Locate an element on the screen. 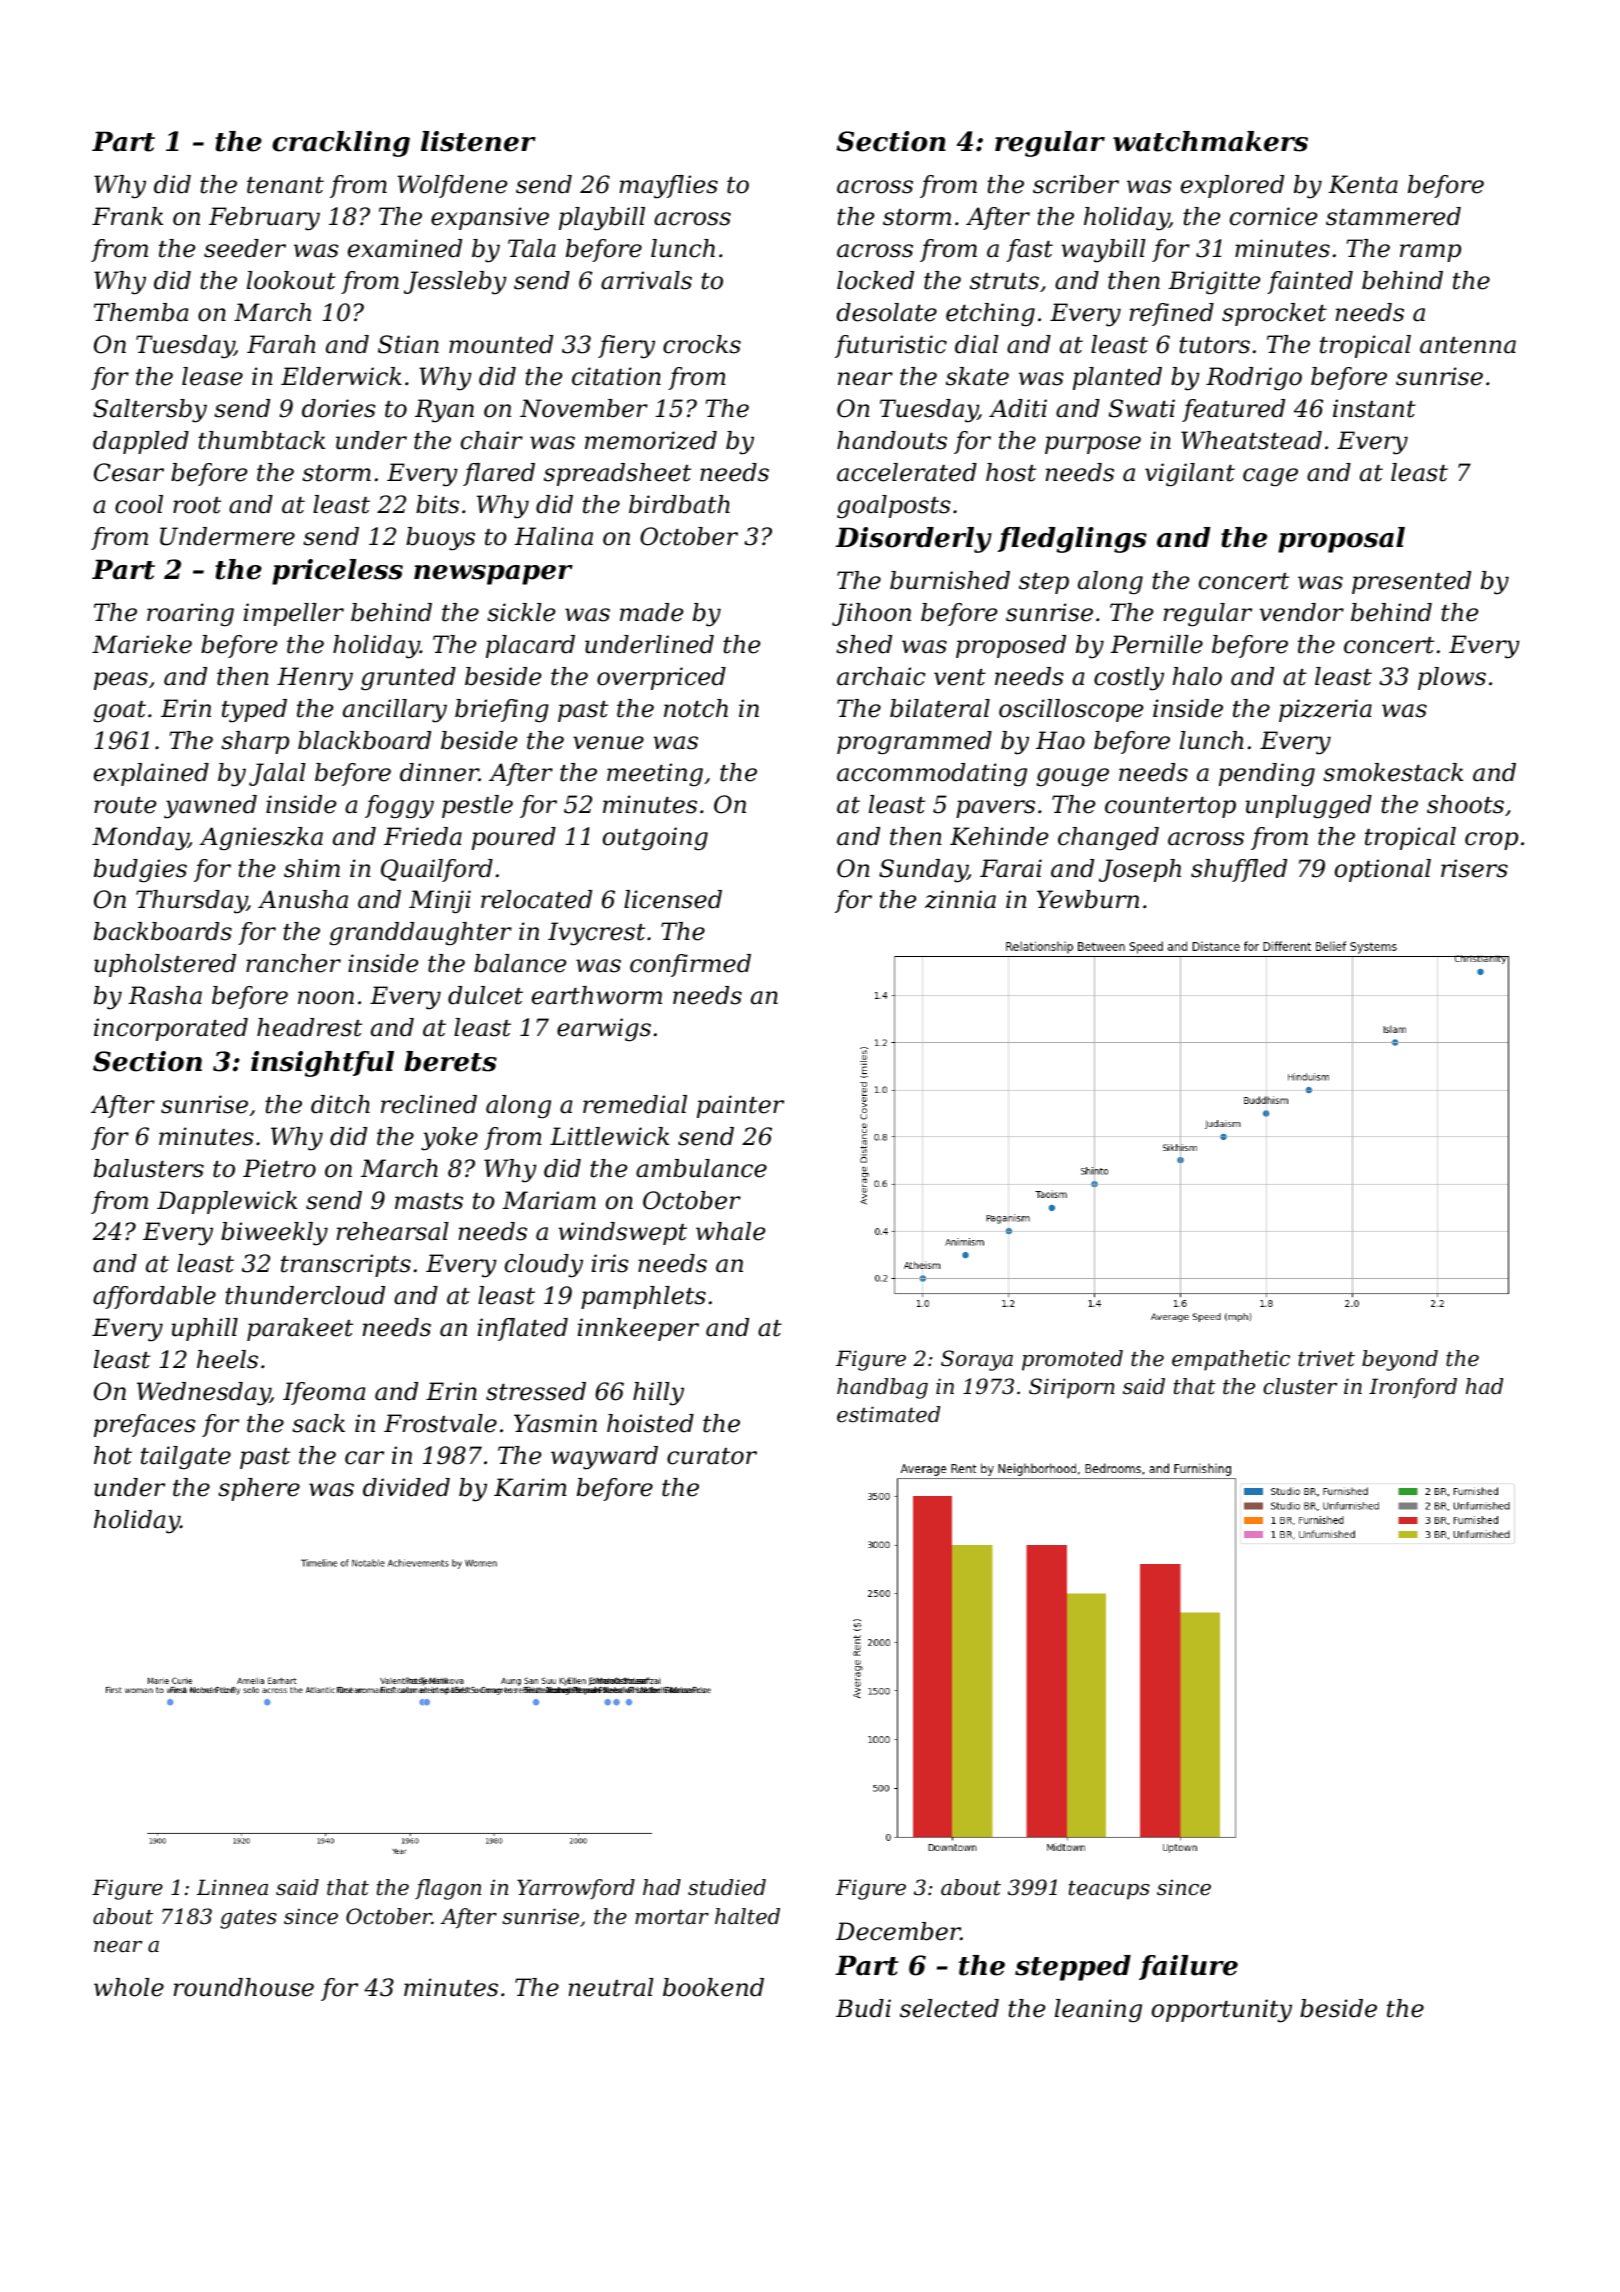  notch is located at coordinates (696, 708).
